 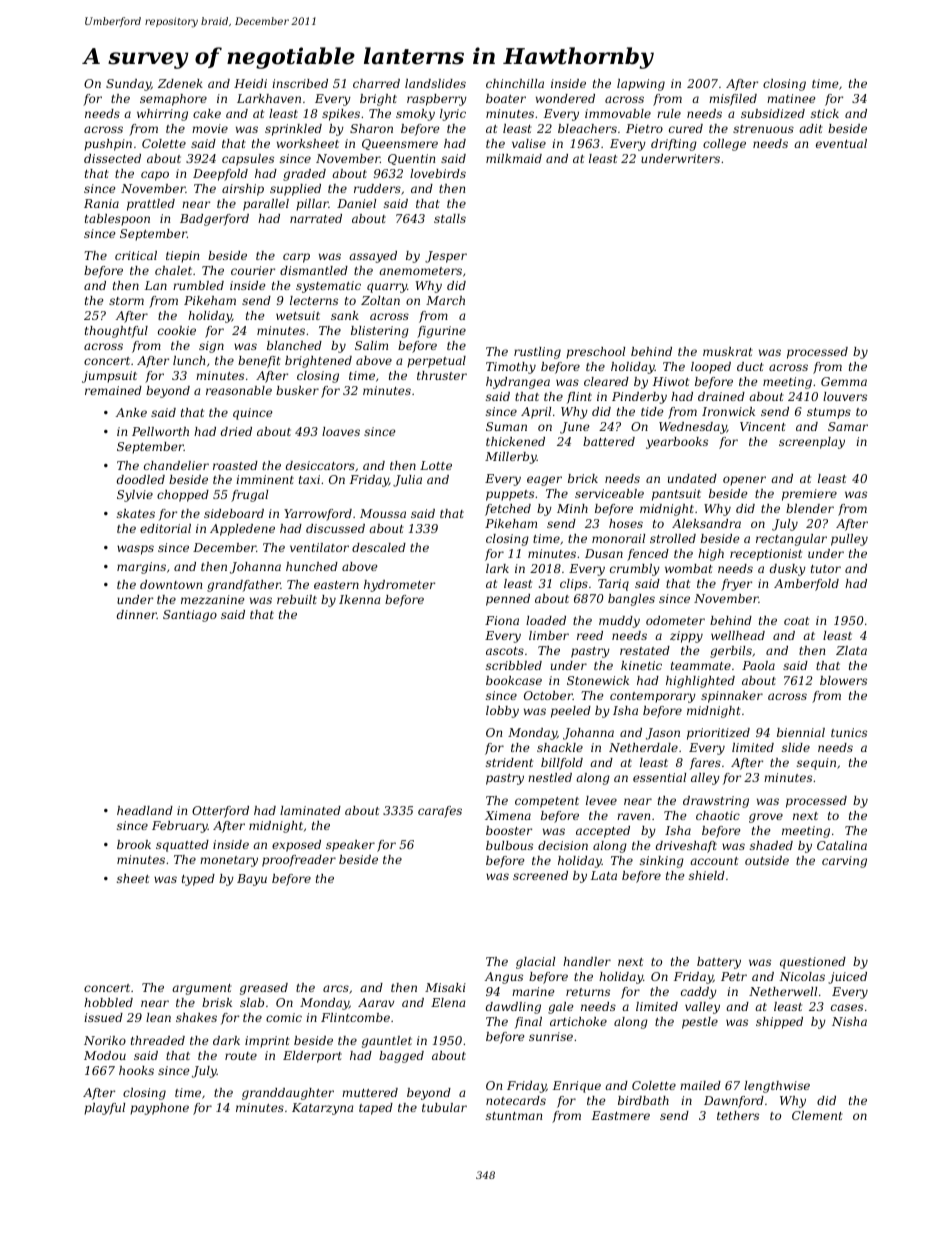 I want to click on storm, so click(x=126, y=301).
